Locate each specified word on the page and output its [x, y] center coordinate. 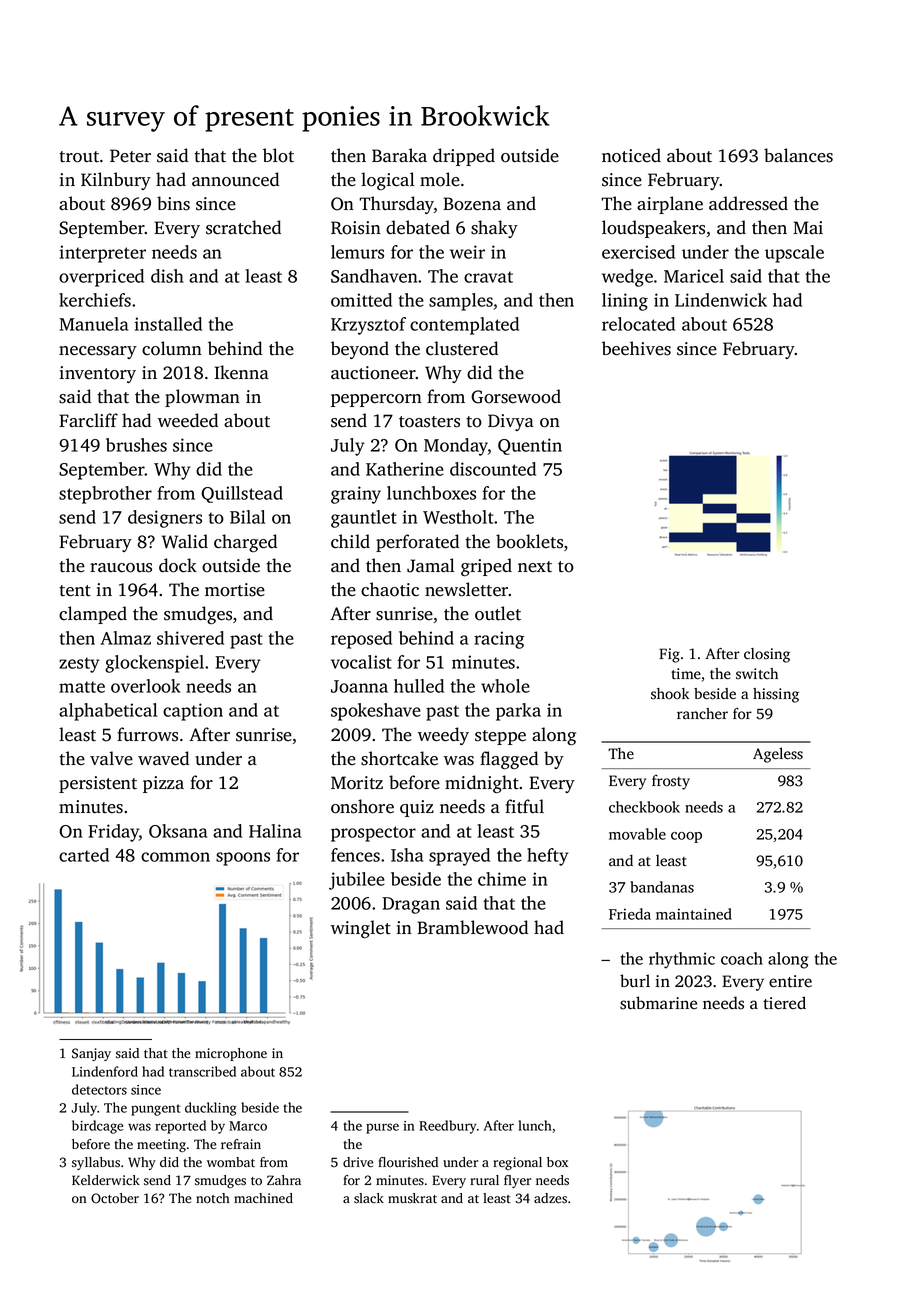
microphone [231, 1054]
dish [167, 276]
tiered [784, 1003]
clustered [462, 348]
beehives [636, 348]
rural [484, 1180]
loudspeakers [653, 229]
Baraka [399, 155]
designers [165, 519]
